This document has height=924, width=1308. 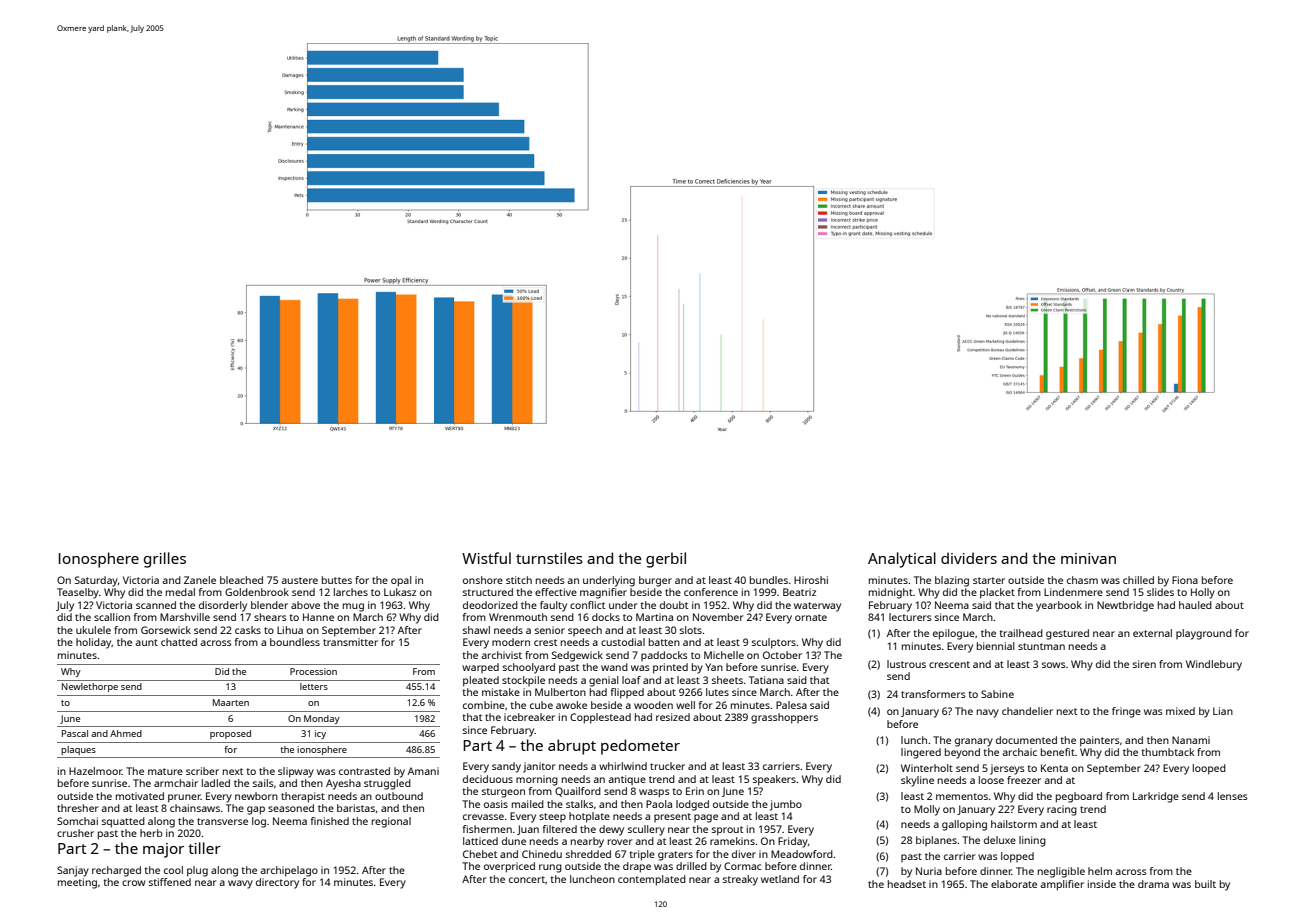 I want to click on directory, so click(x=277, y=883).
